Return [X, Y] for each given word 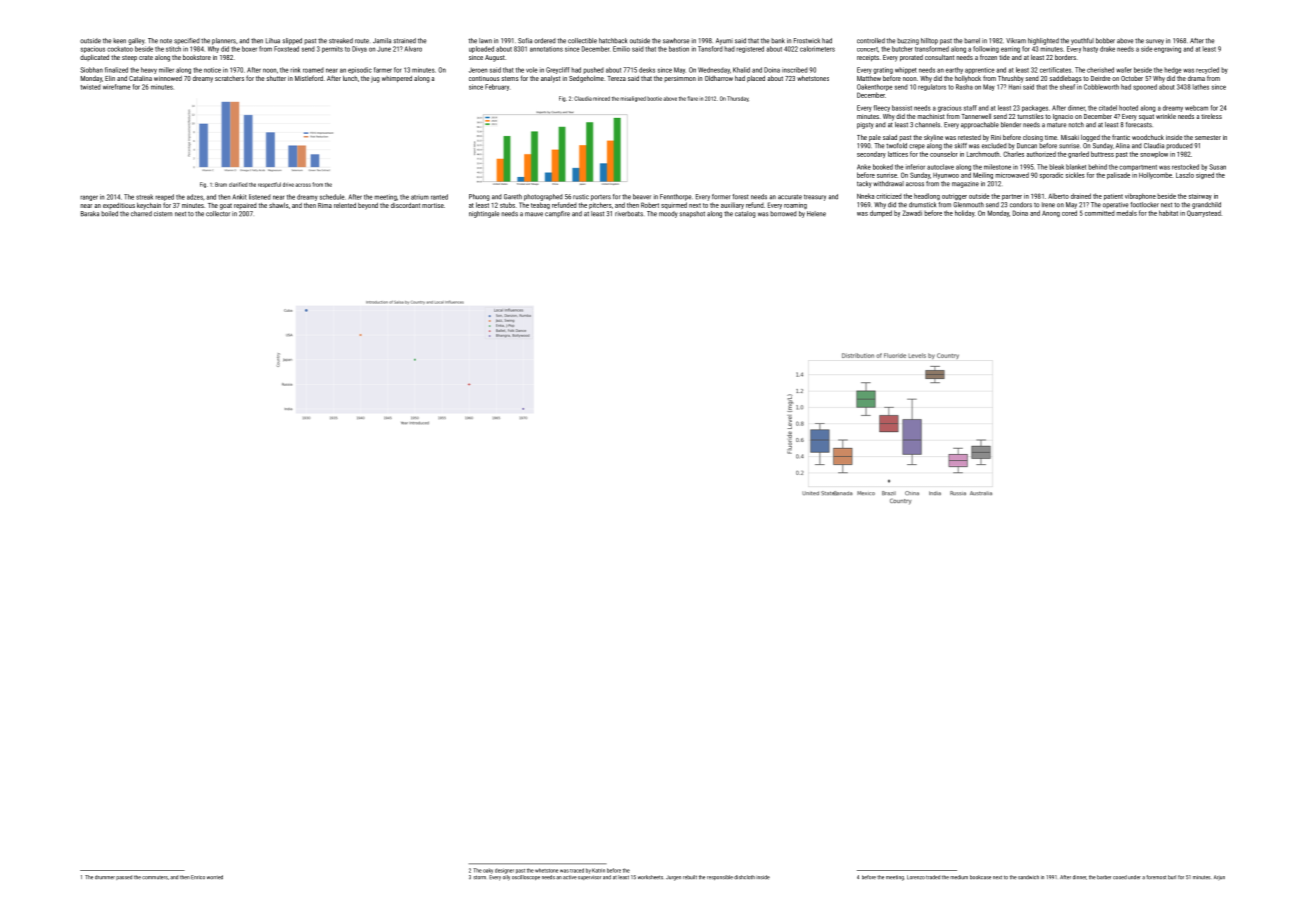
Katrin [598, 870]
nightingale [484, 214]
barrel [972, 41]
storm [479, 878]
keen [119, 41]
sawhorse [676, 41]
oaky [488, 871]
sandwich [1028, 877]
